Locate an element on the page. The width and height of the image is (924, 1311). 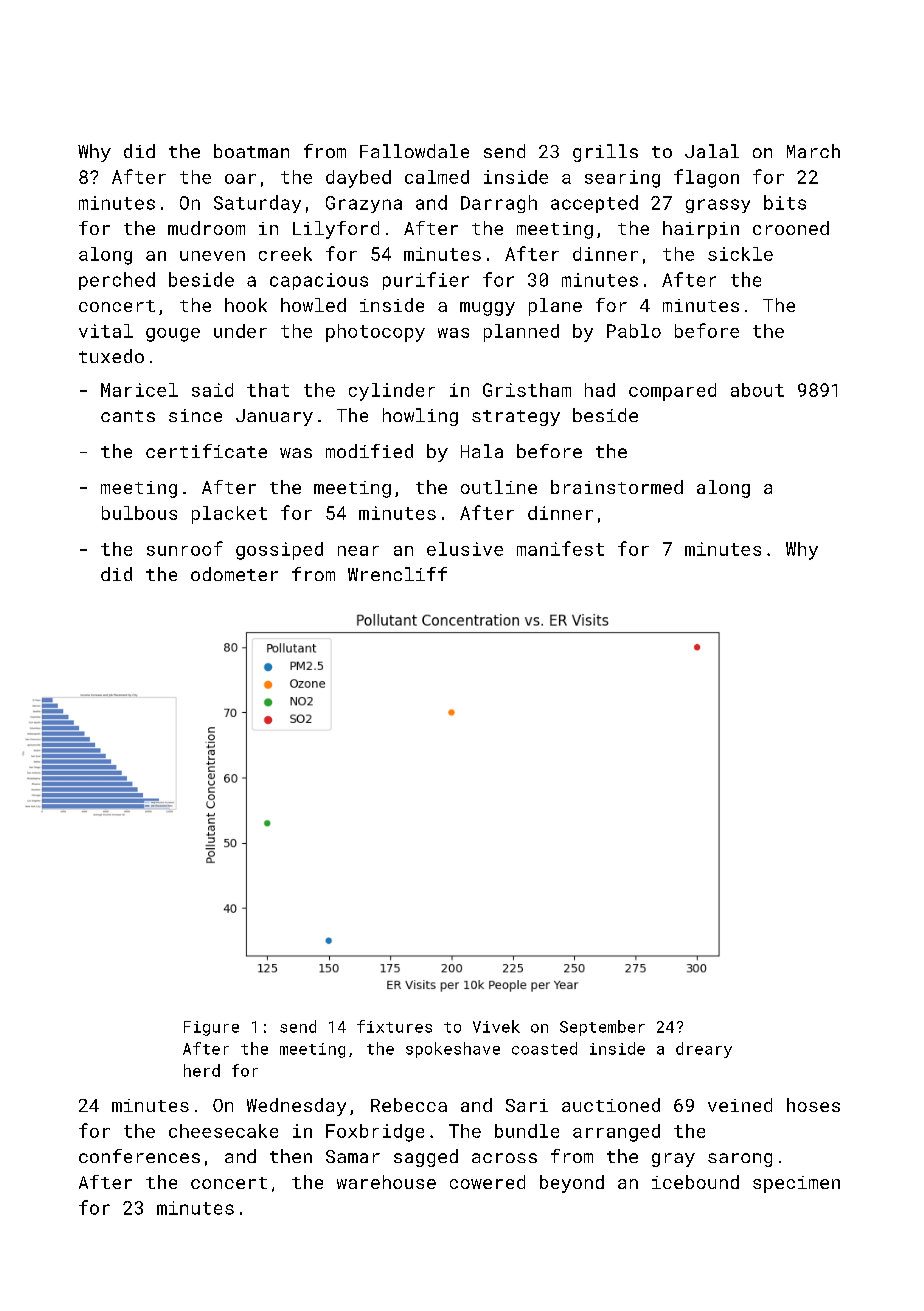
fixtures is located at coordinates (394, 1026).
